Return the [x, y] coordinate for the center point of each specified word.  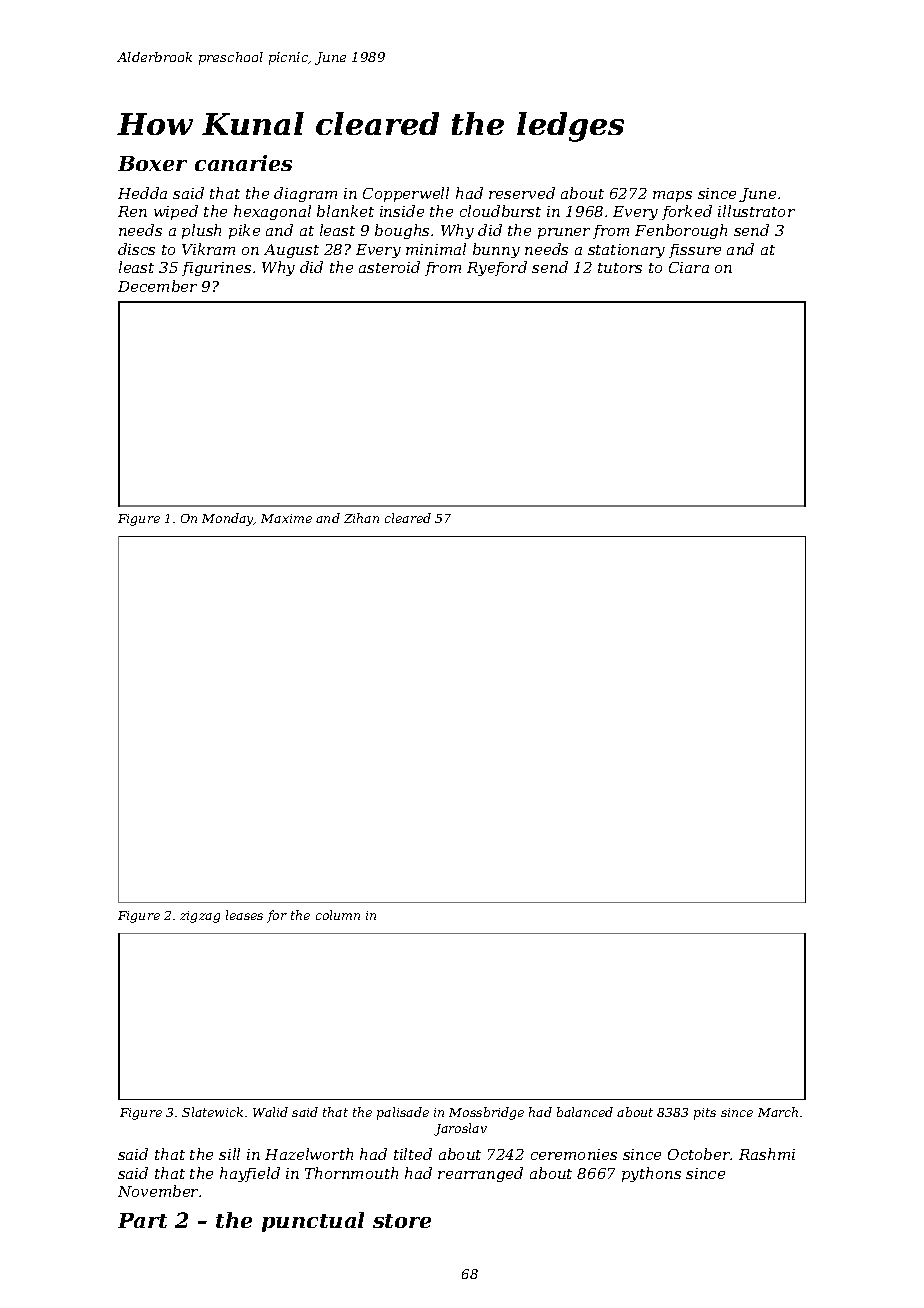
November [158, 1191]
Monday [228, 519]
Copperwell [406, 194]
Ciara [689, 267]
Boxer [152, 163]
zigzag [200, 917]
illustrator [756, 211]
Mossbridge [486, 1113]
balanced [585, 1112]
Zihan [361, 518]
